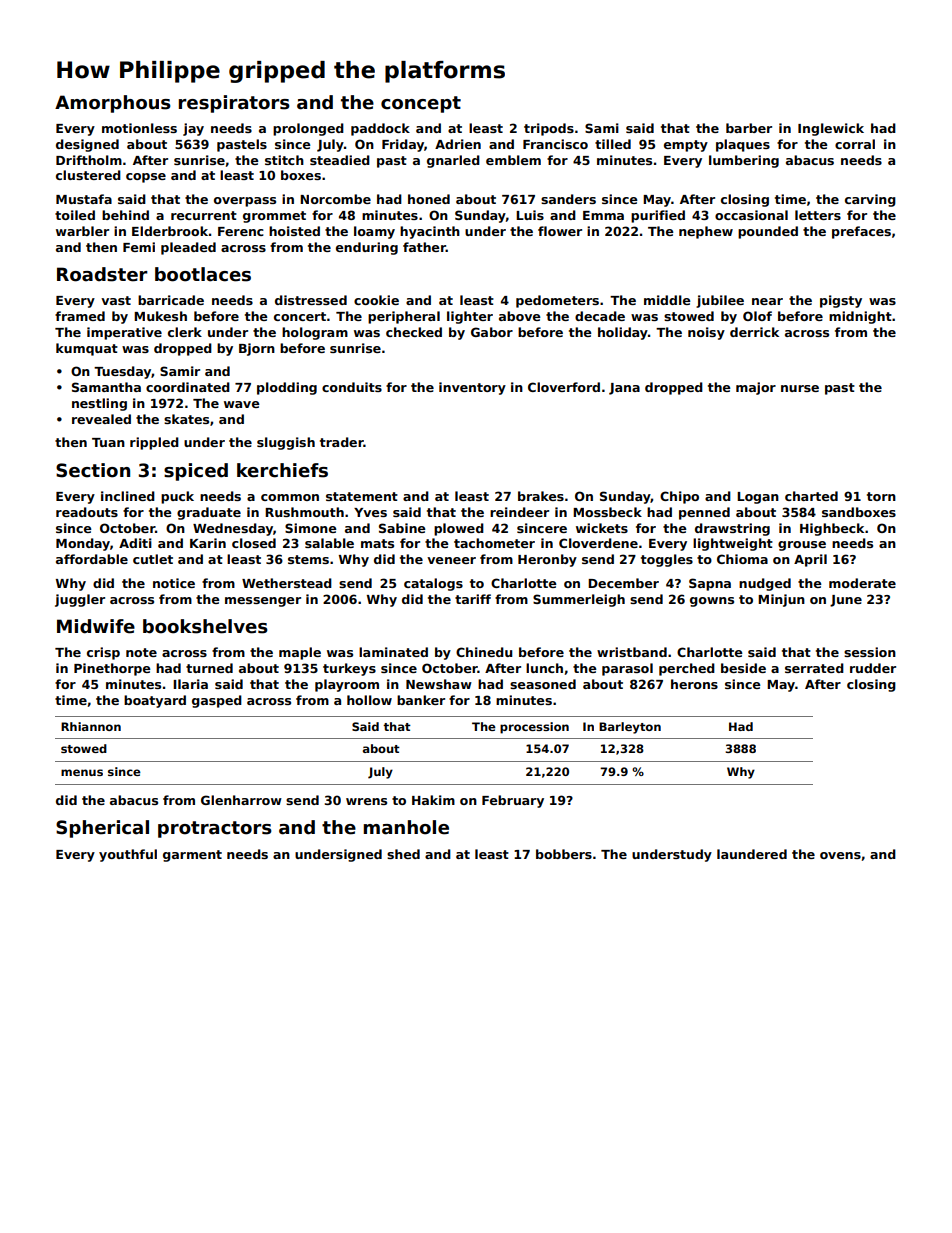 This image has height=1233, width=952. I want to click on beside, so click(743, 668).
